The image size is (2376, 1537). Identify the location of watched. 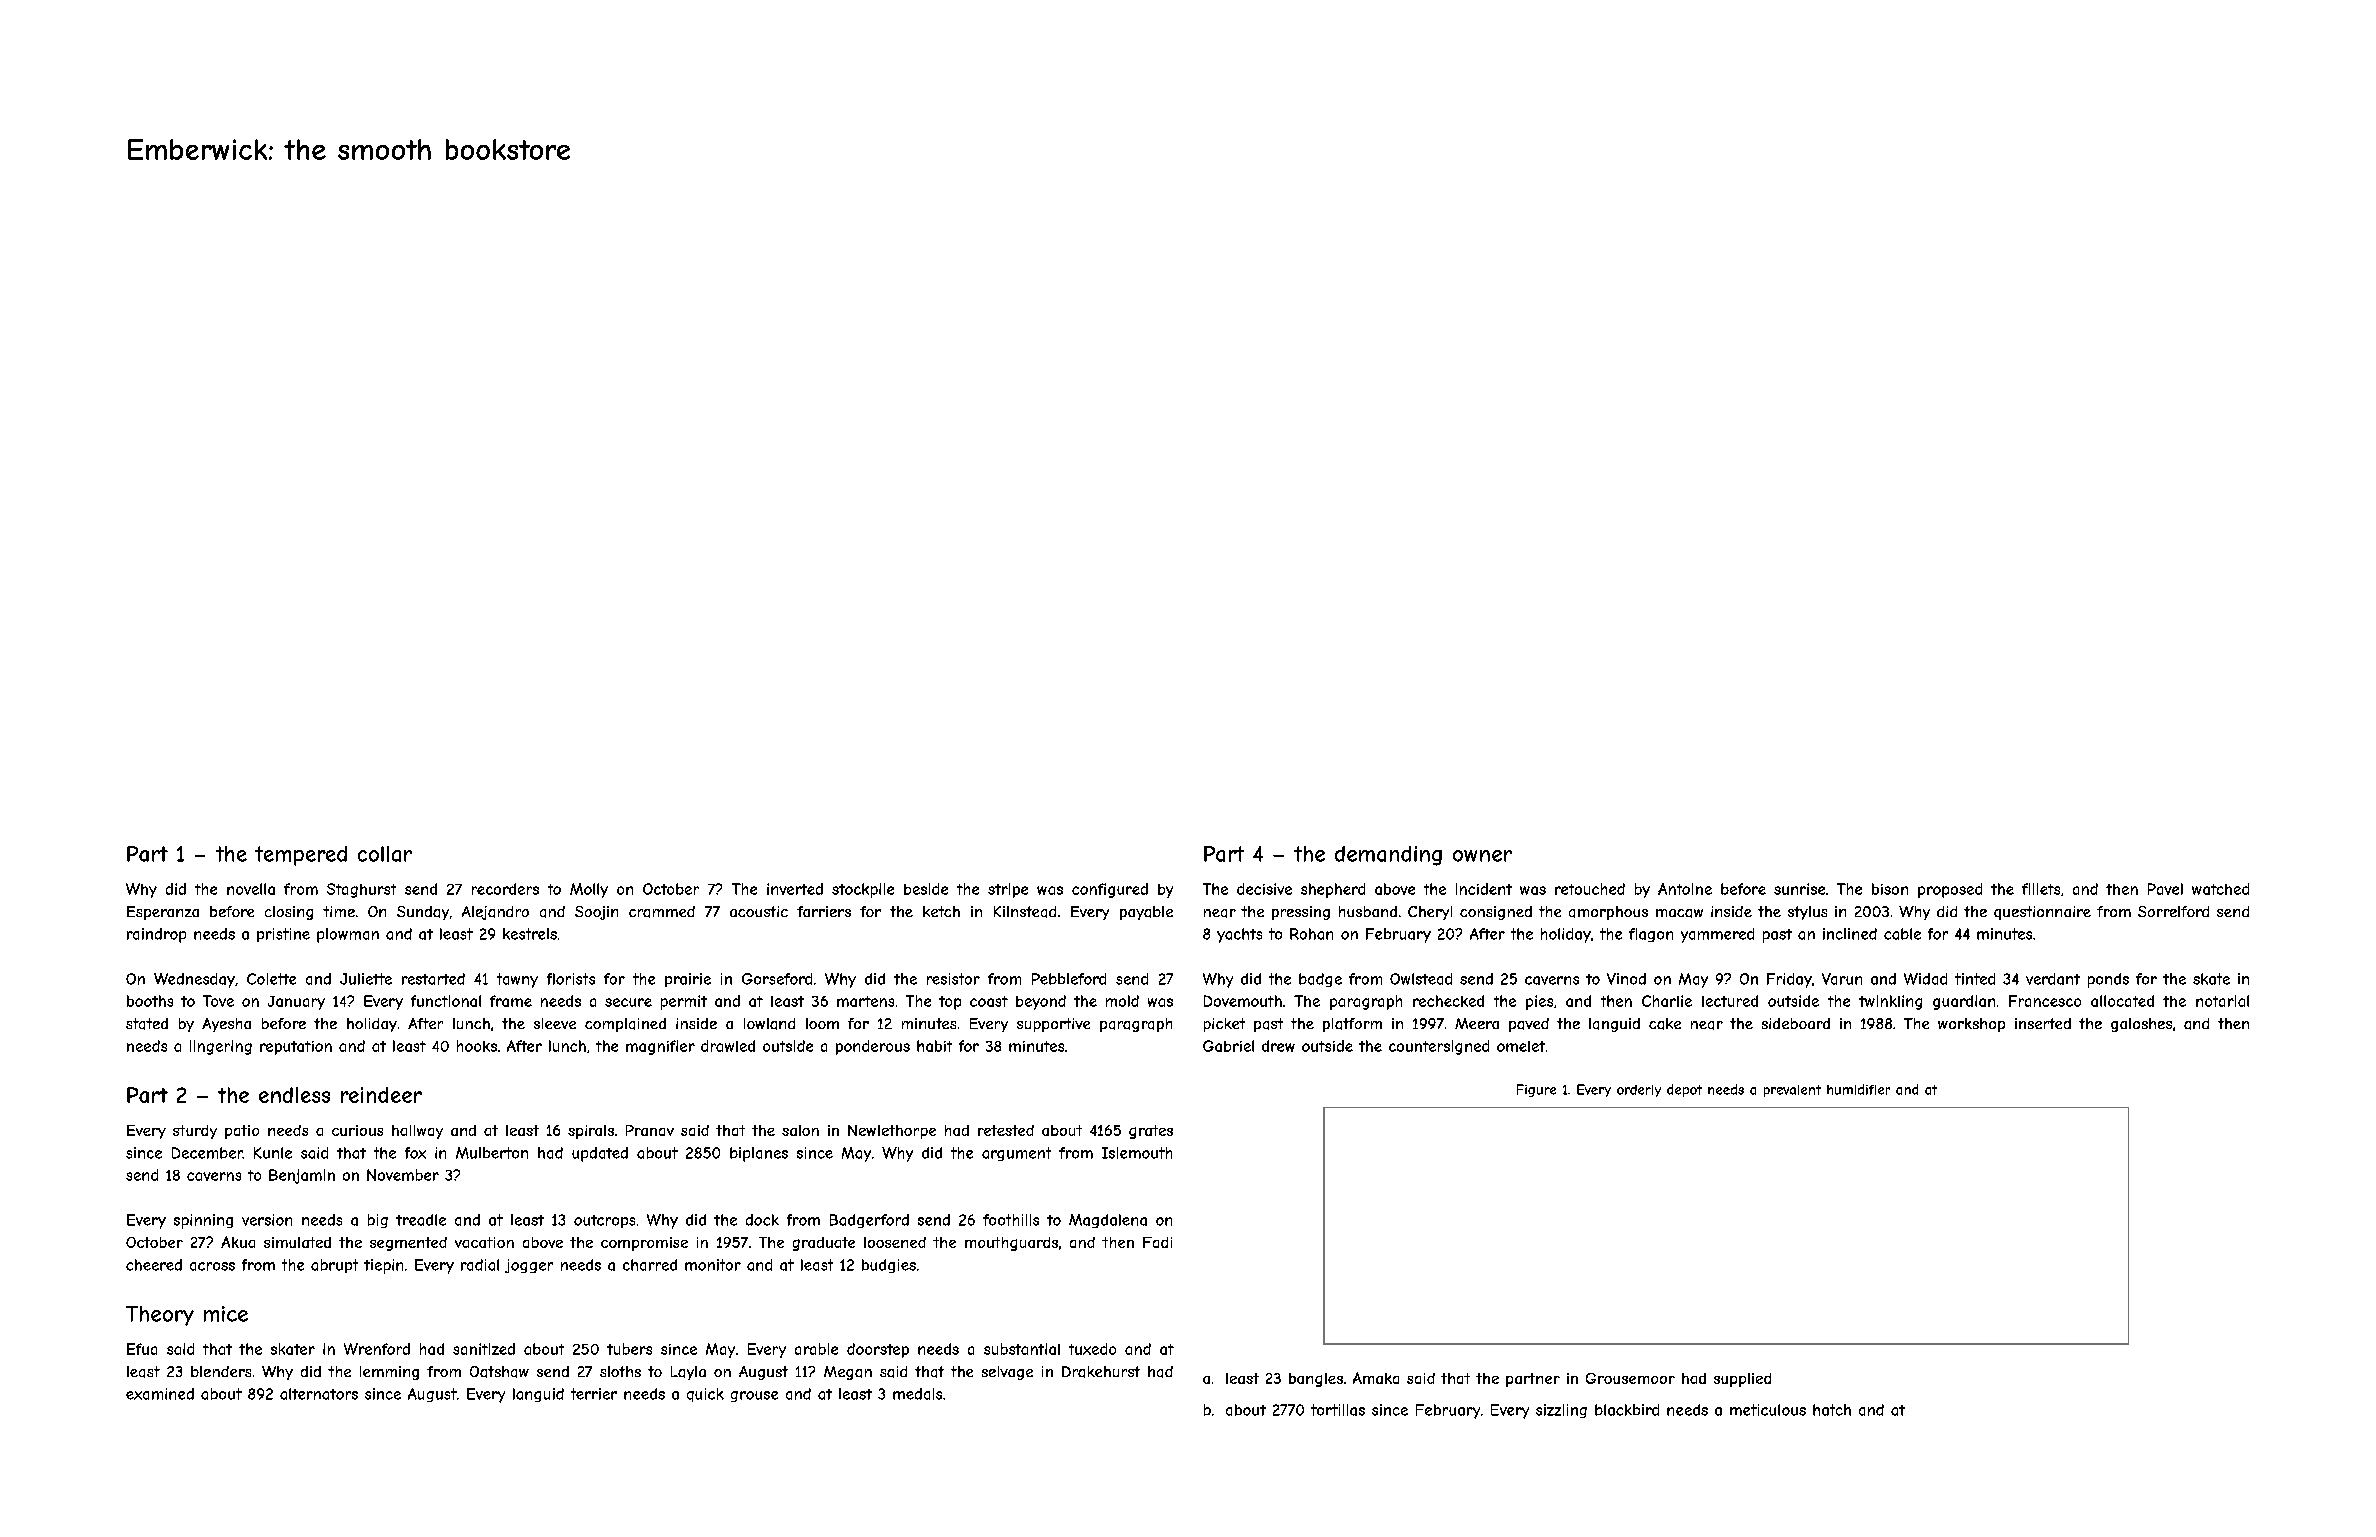
(2220, 889).
